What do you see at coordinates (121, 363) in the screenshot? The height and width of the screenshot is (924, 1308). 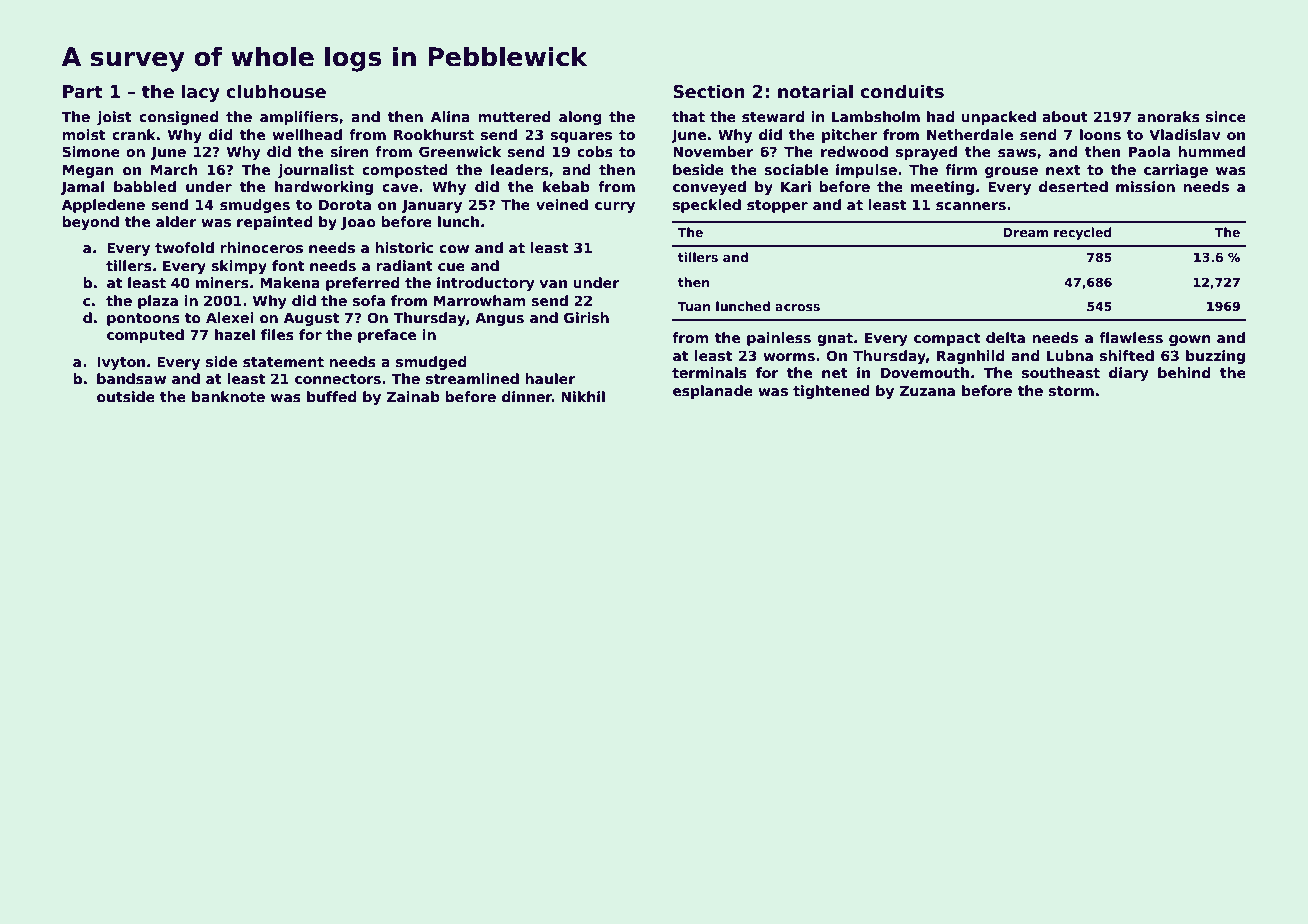 I see `Ivyton` at bounding box center [121, 363].
